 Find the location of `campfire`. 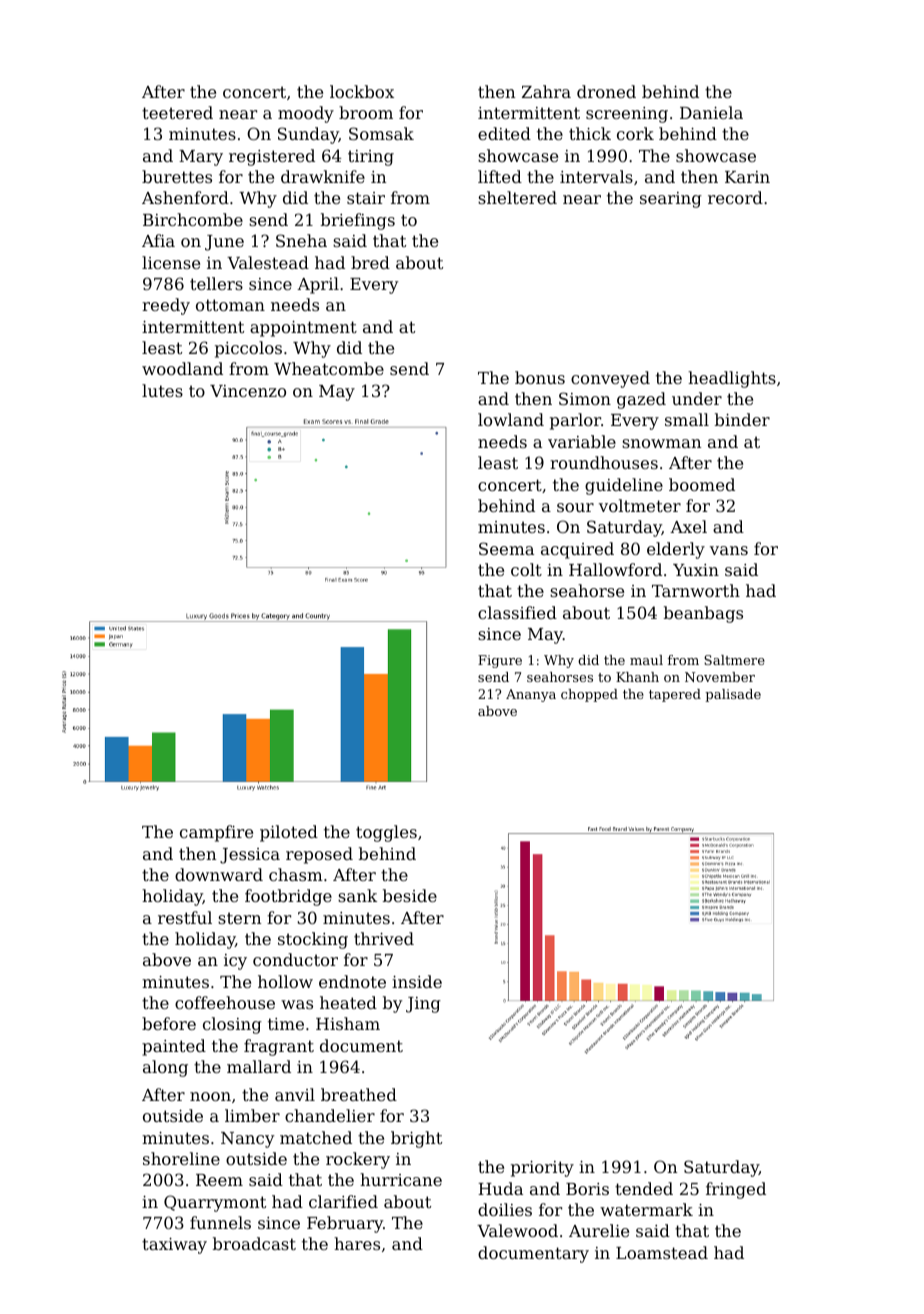

campfire is located at coordinates (216, 833).
